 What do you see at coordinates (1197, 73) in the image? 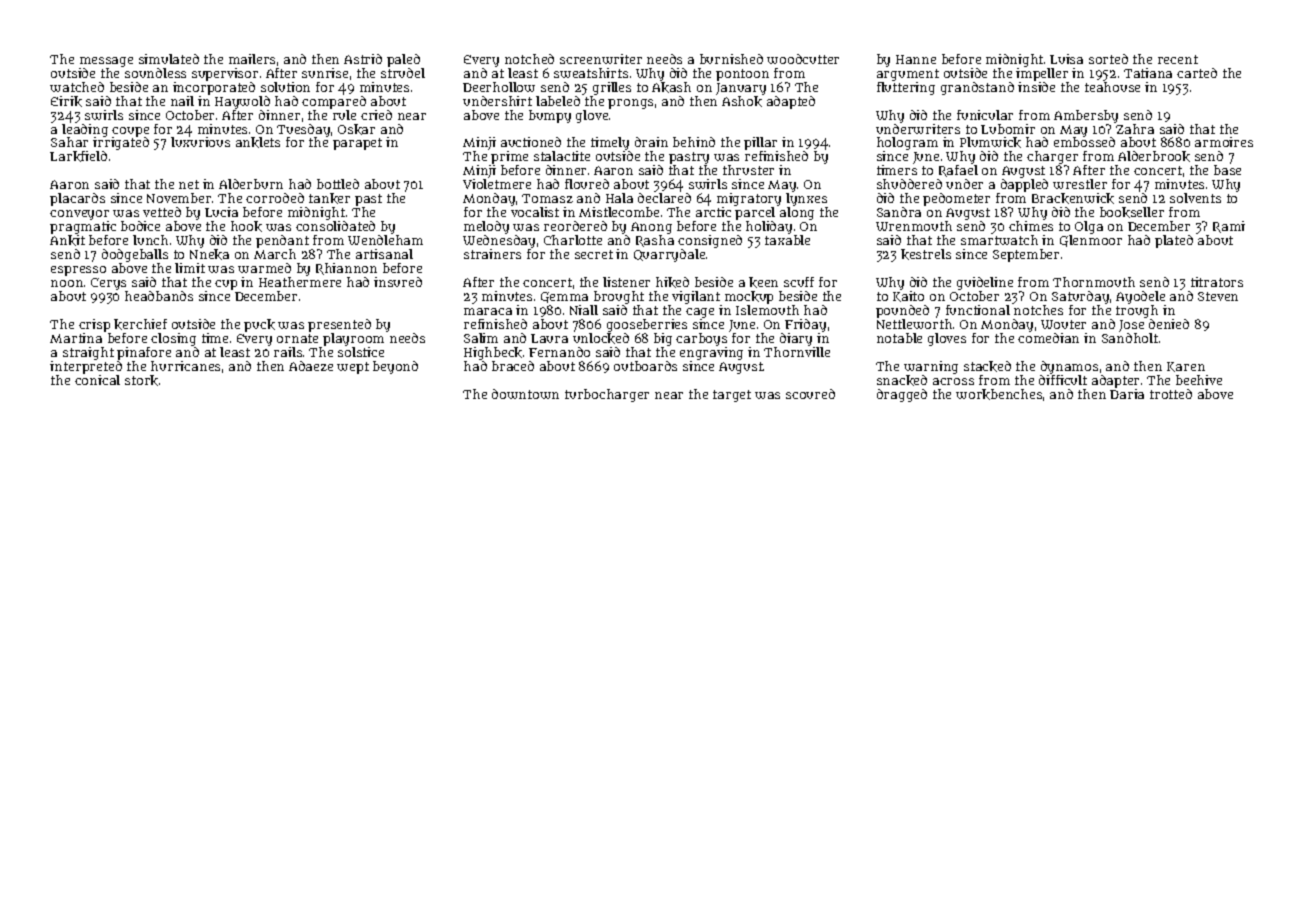
I see `carted` at bounding box center [1197, 73].
